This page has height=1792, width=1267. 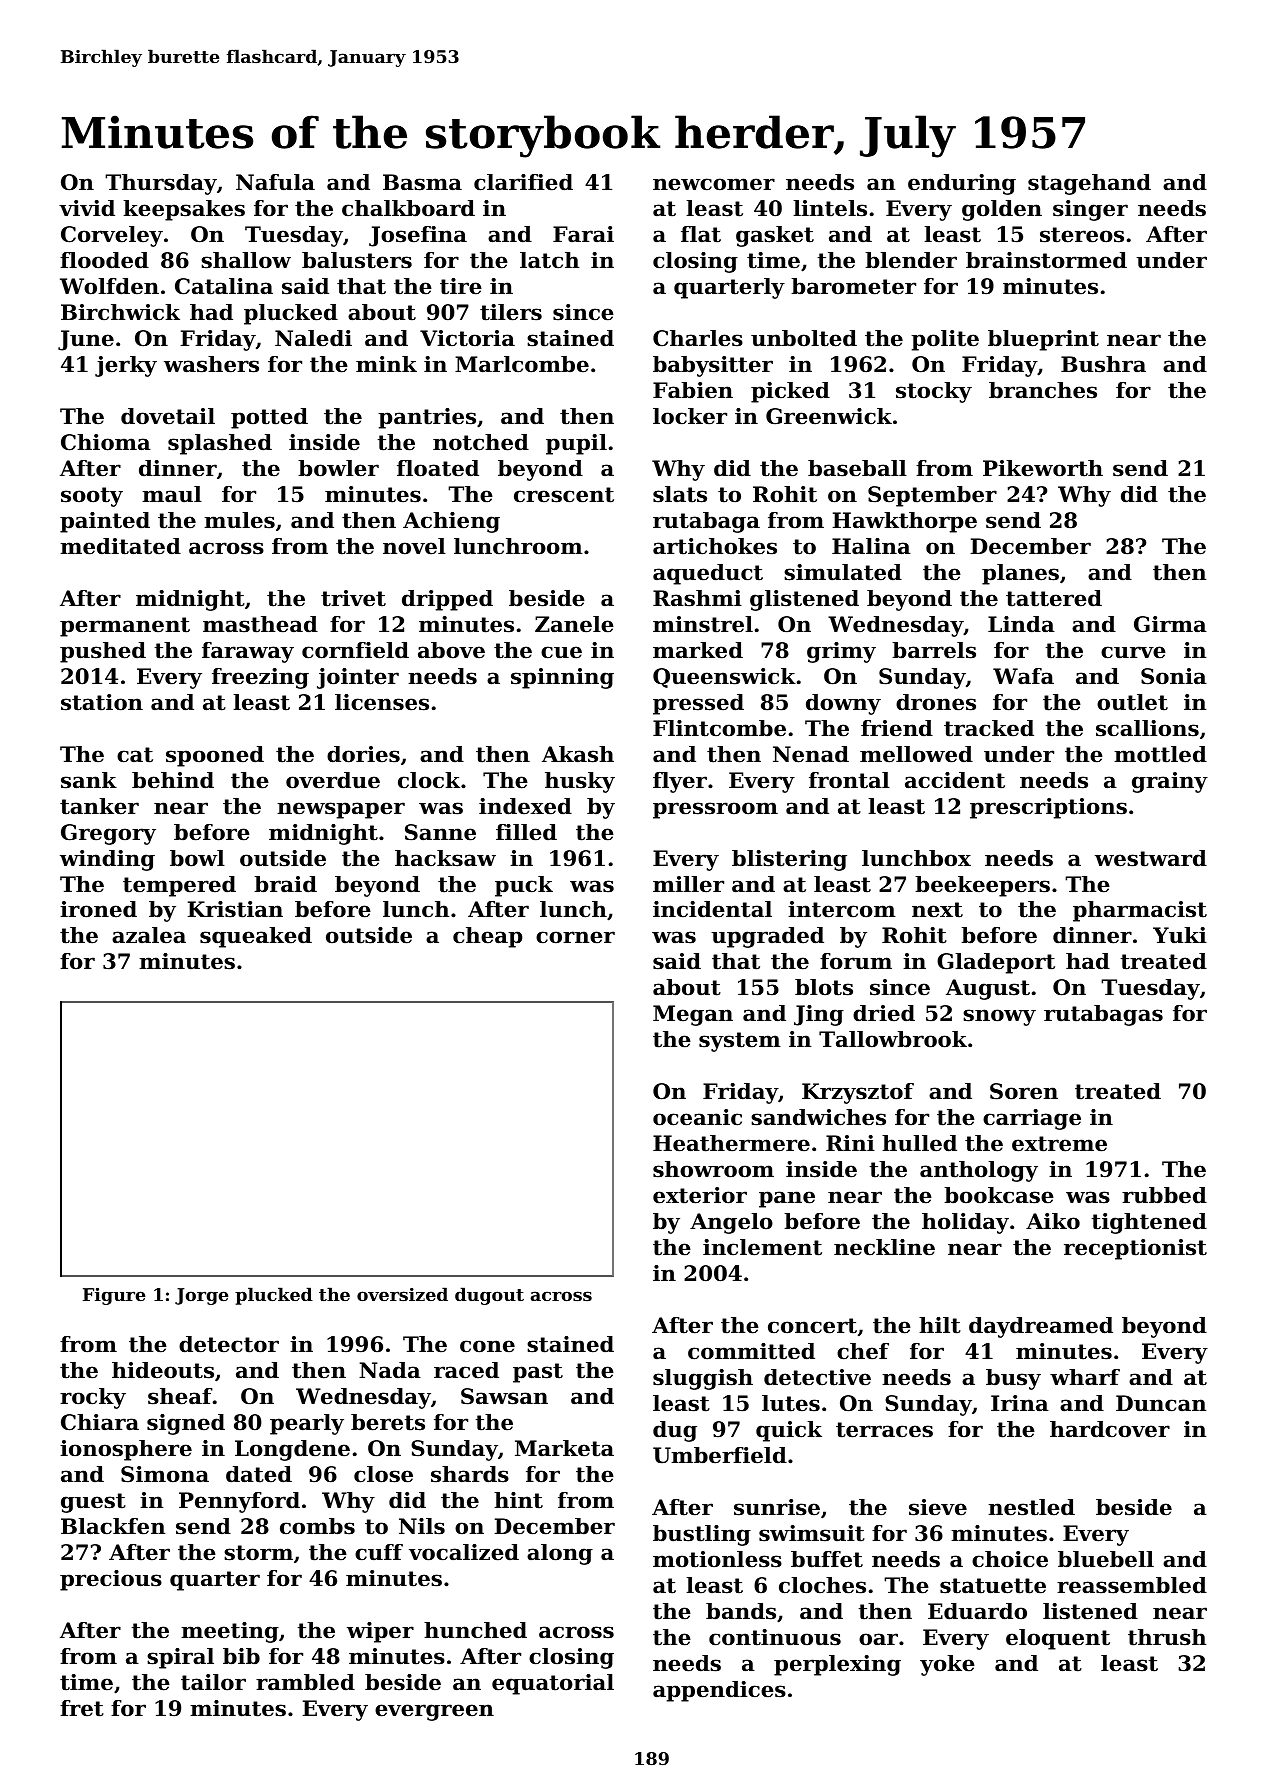 What do you see at coordinates (523, 182) in the page?
I see `clarified` at bounding box center [523, 182].
